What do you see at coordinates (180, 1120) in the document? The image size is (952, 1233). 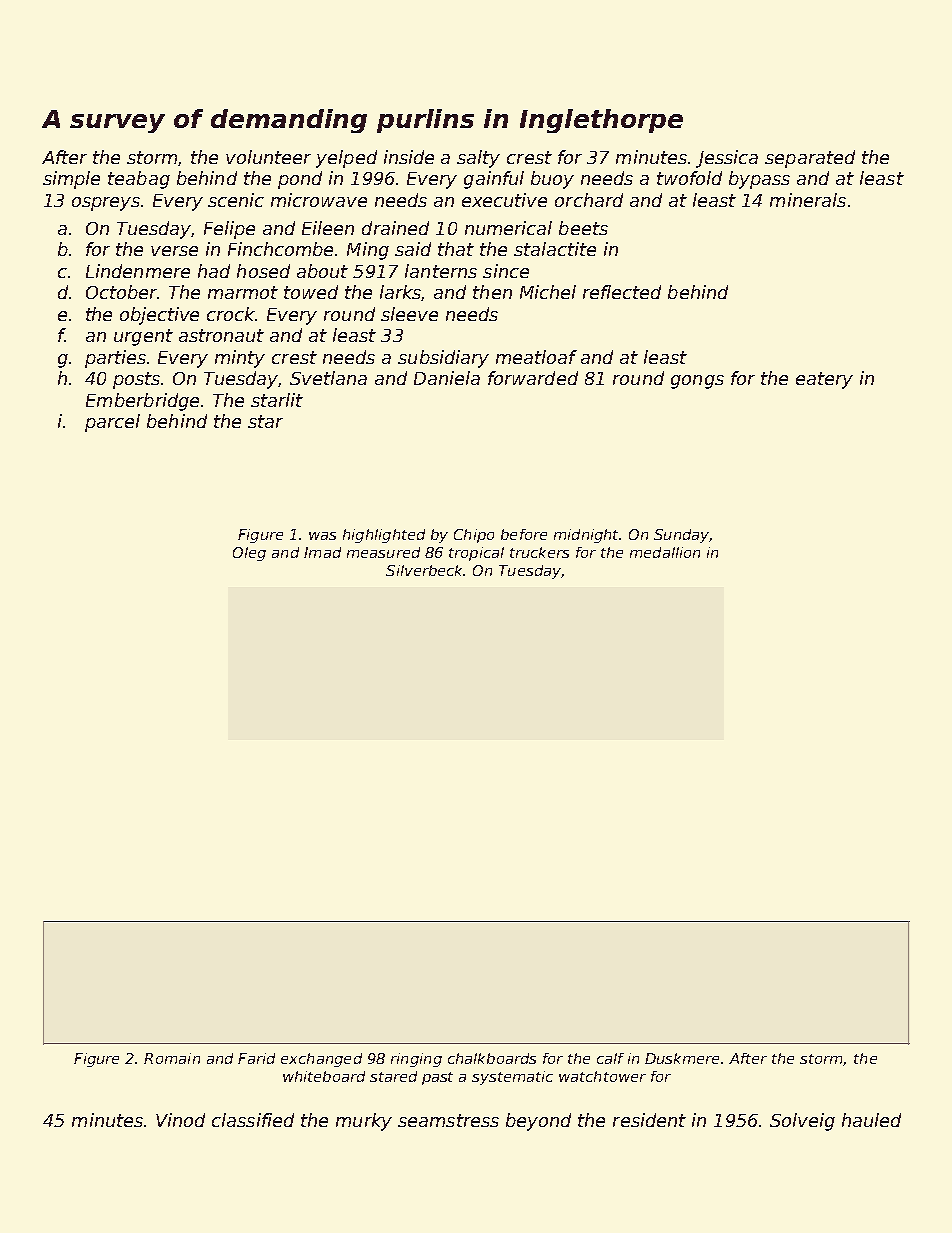 I see `Vinod` at bounding box center [180, 1120].
